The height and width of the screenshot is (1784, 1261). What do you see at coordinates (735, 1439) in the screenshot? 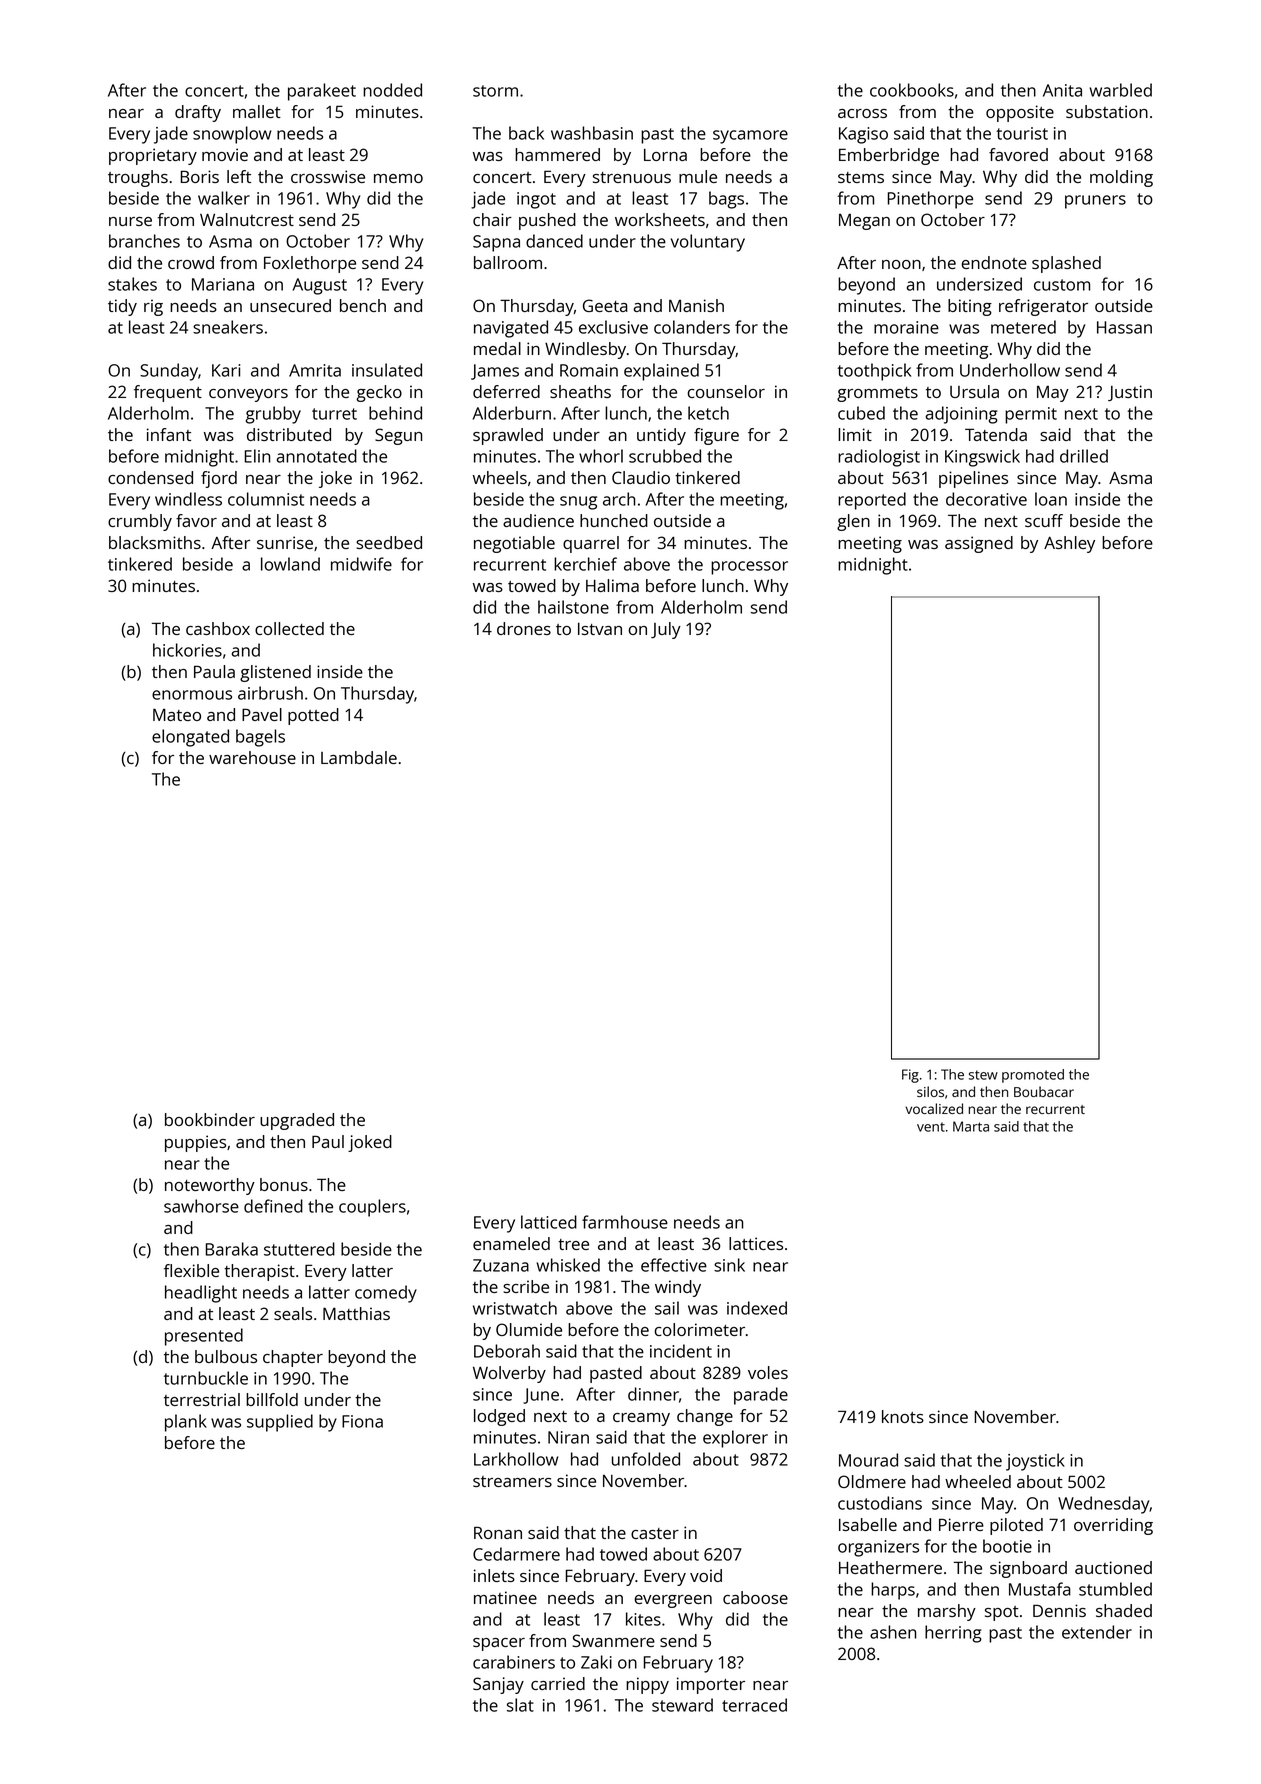
I see `explorer` at bounding box center [735, 1439].
